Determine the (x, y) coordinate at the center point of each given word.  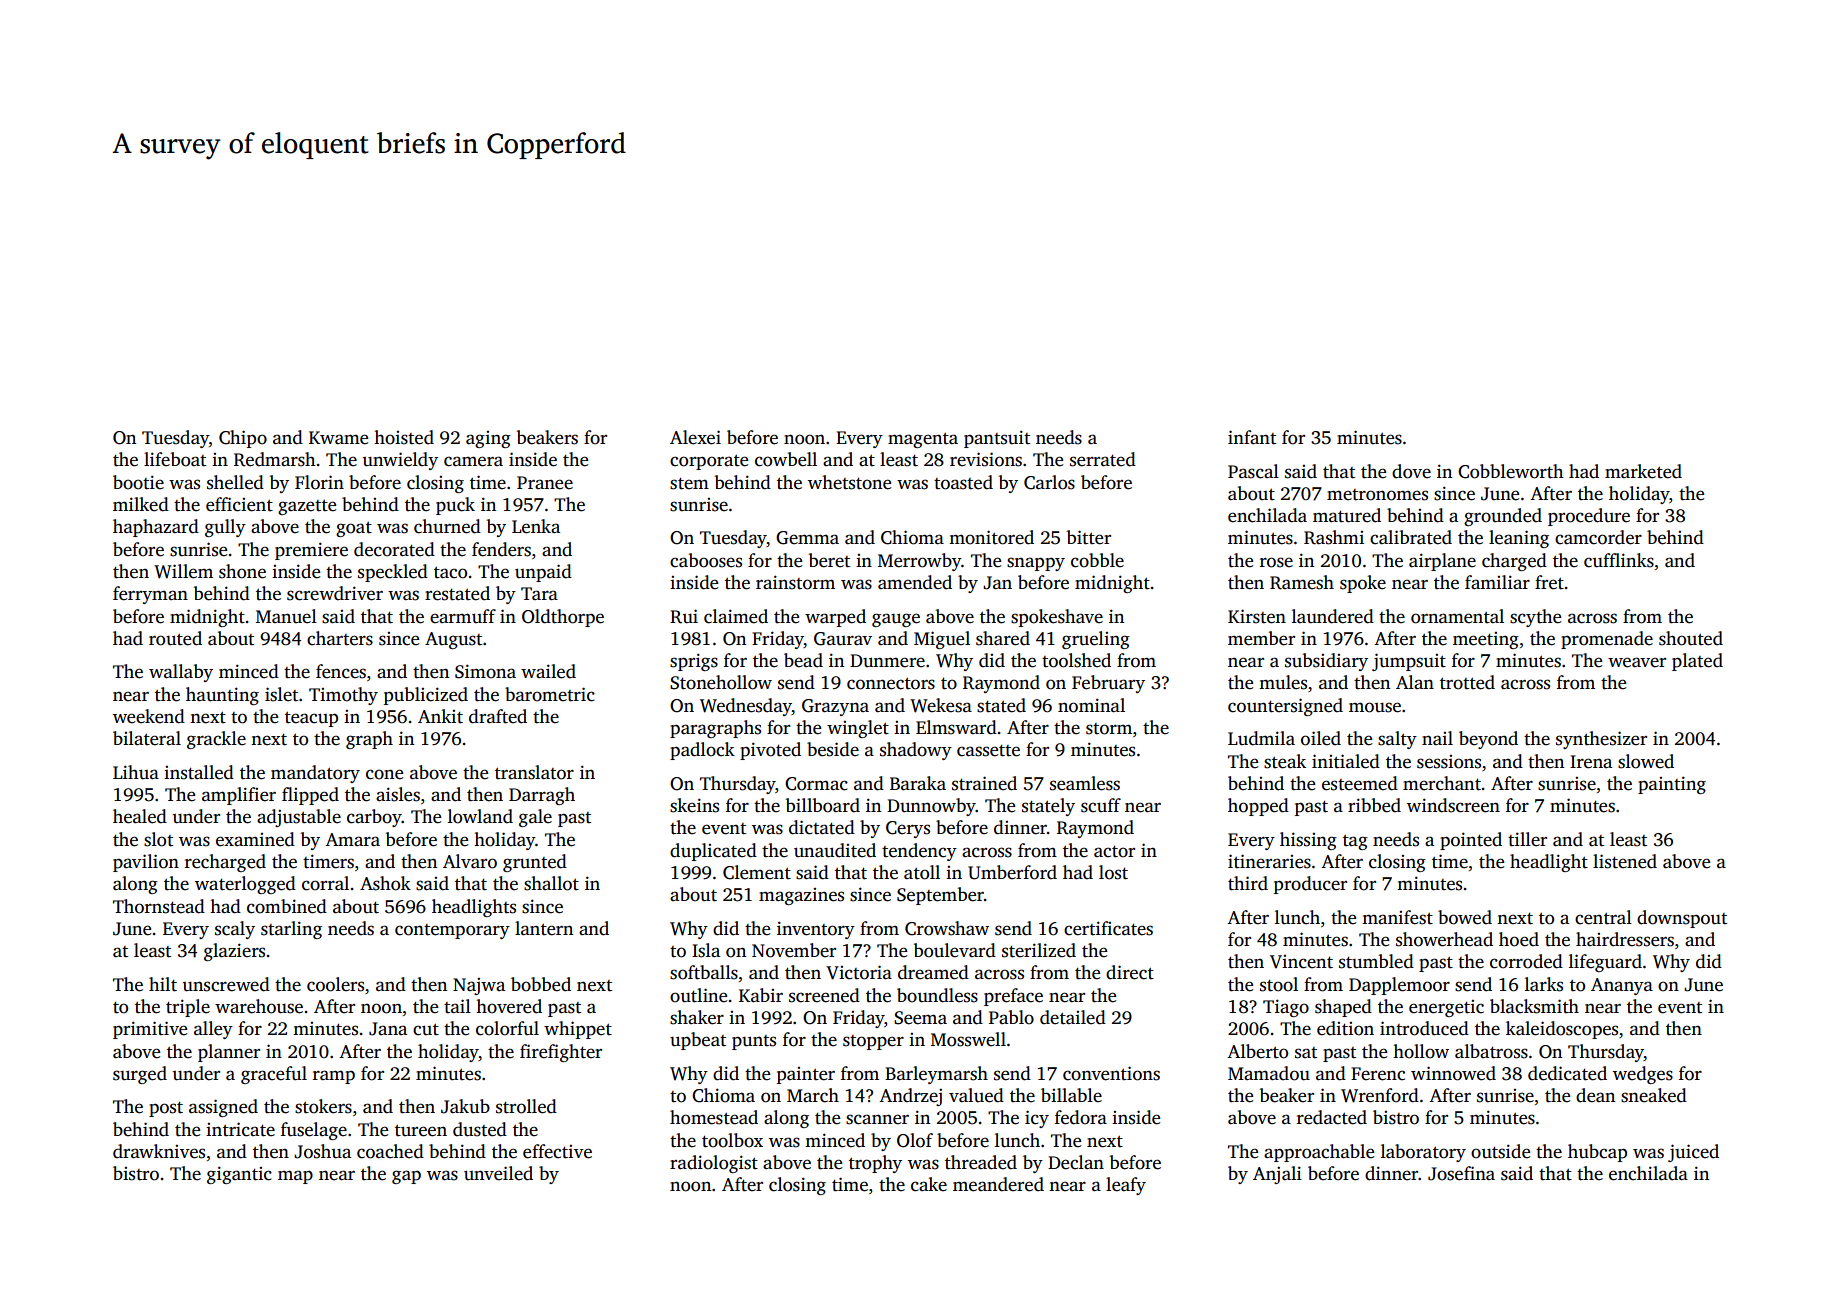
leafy (1126, 1186)
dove (1411, 471)
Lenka (536, 526)
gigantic (239, 1175)
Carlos (1049, 482)
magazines (801, 896)
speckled (393, 573)
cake (929, 1184)
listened (1625, 861)
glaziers (234, 952)
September (940, 896)
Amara (352, 840)
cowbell (786, 459)
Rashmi (1334, 537)
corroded (1526, 961)
